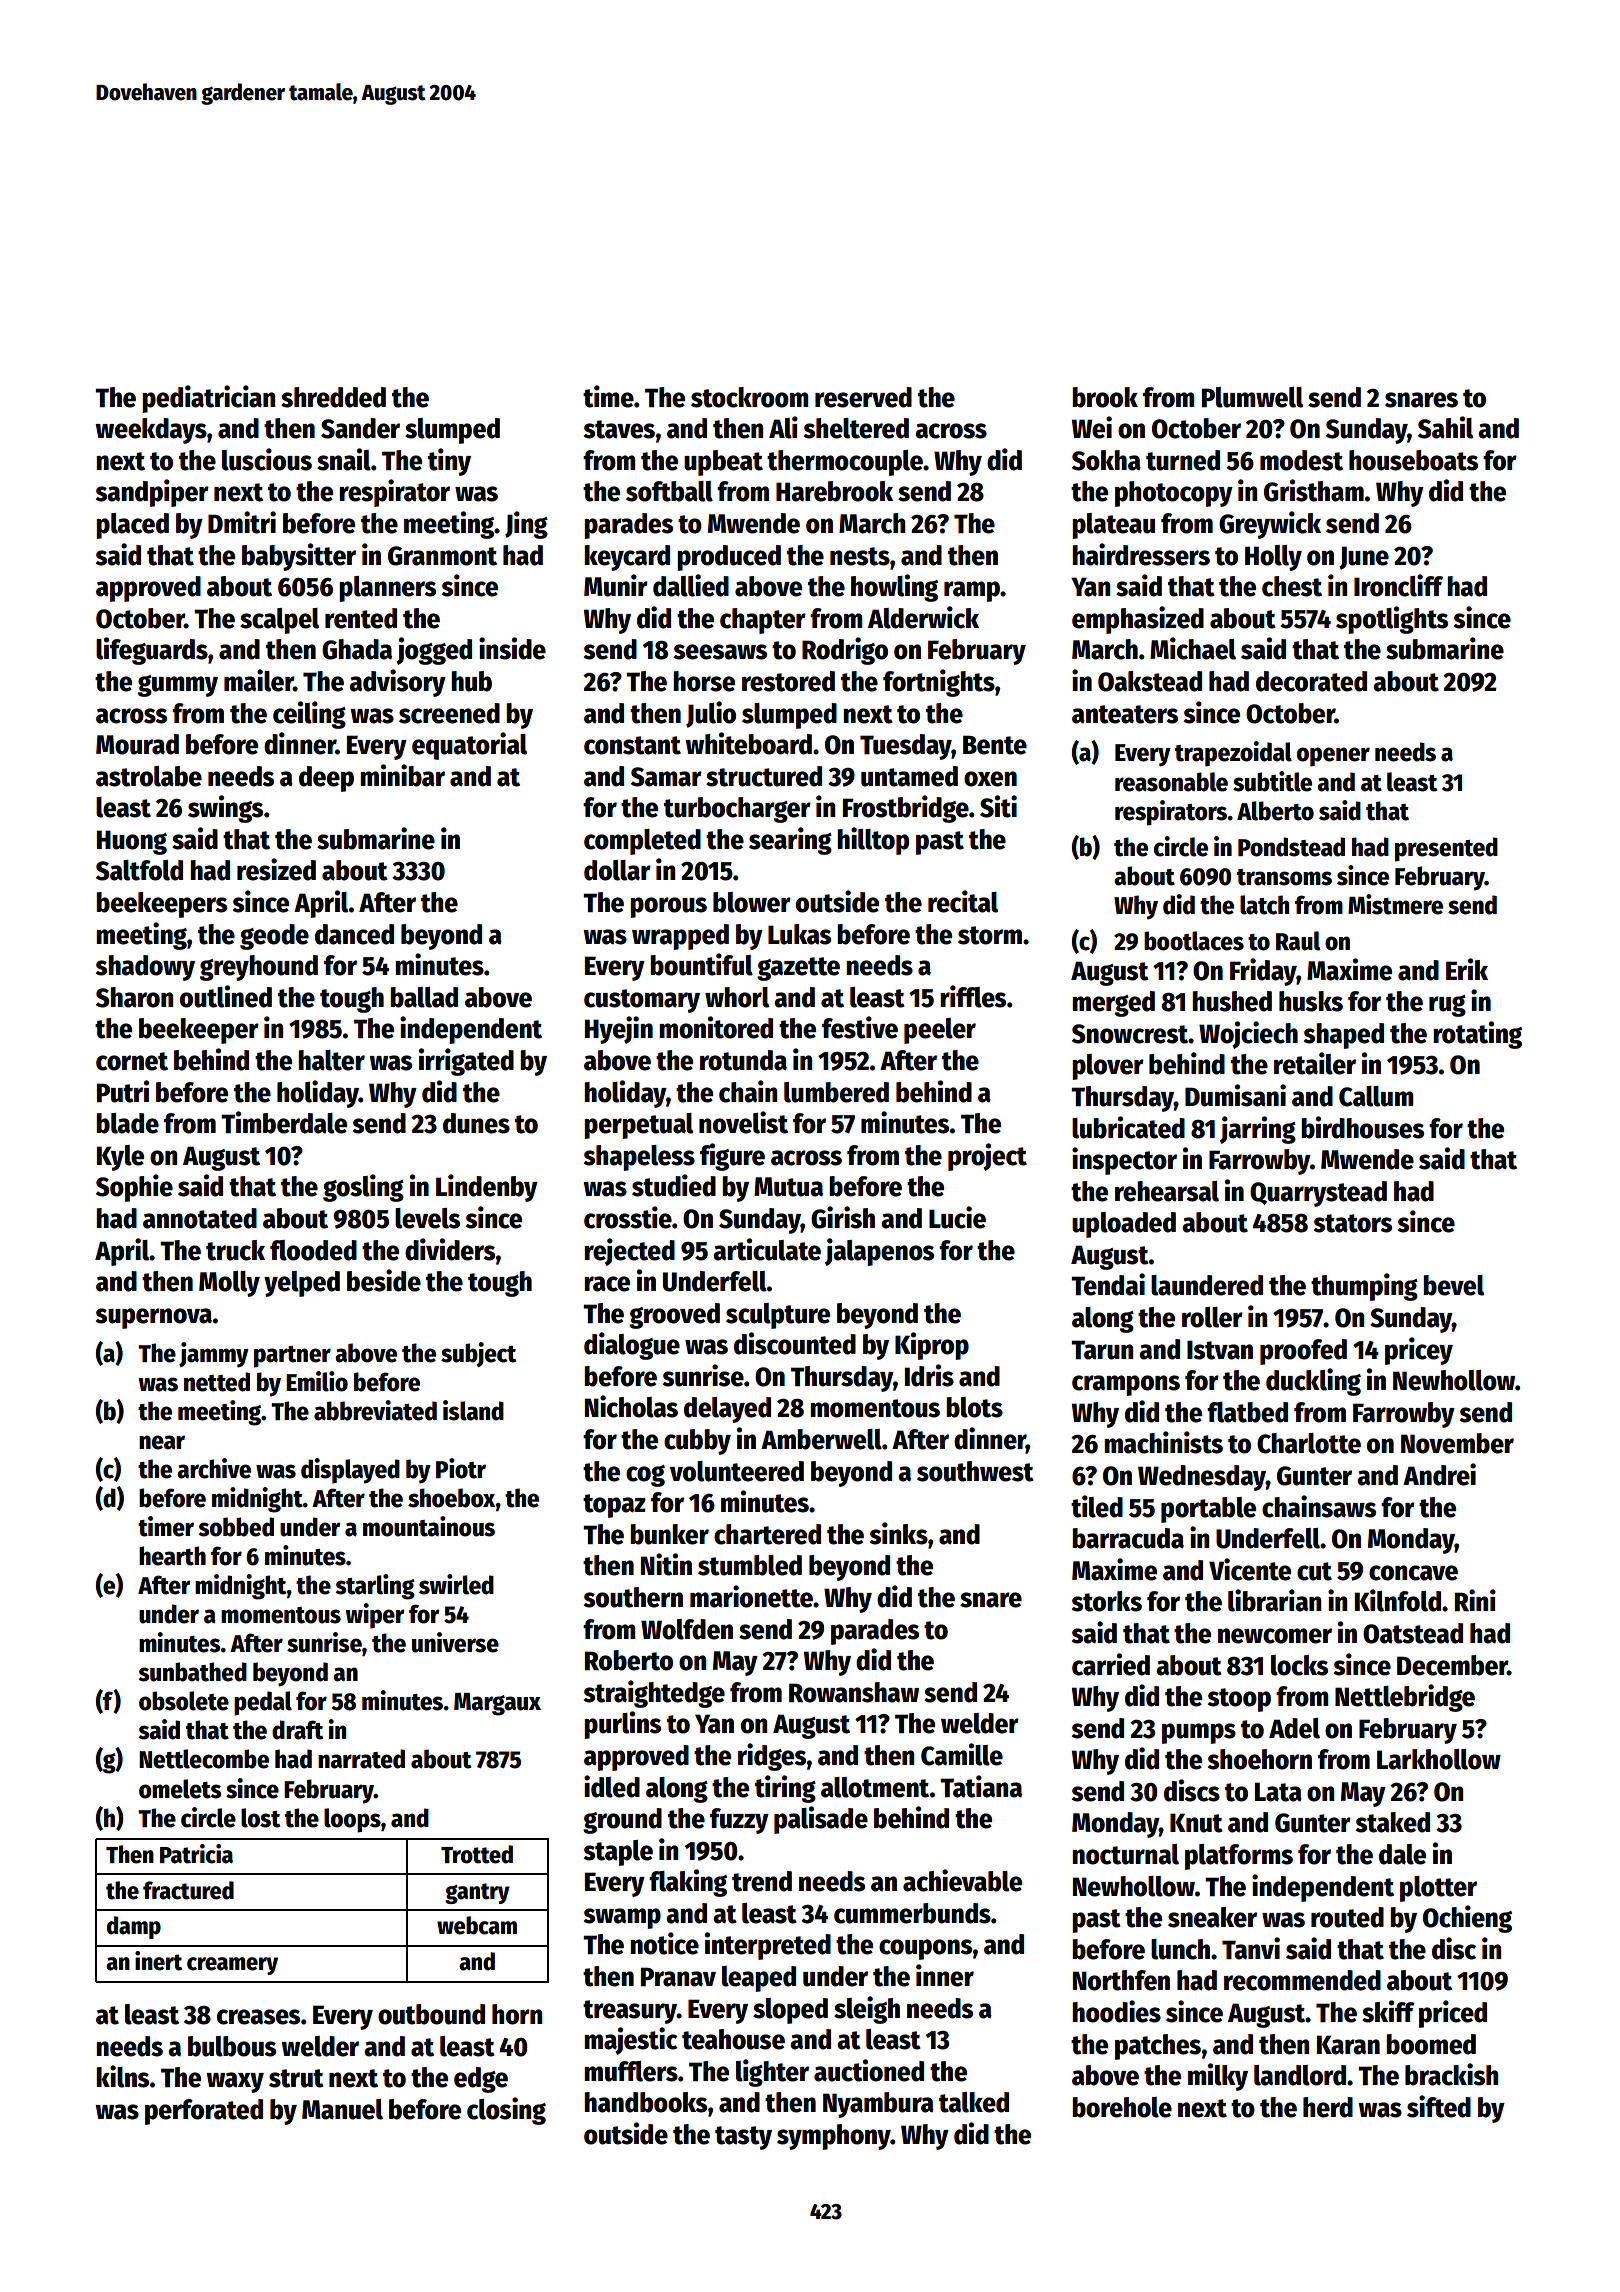 This document has width=1620, height=2292. What do you see at coordinates (122, 2076) in the document?
I see `kilns` at bounding box center [122, 2076].
